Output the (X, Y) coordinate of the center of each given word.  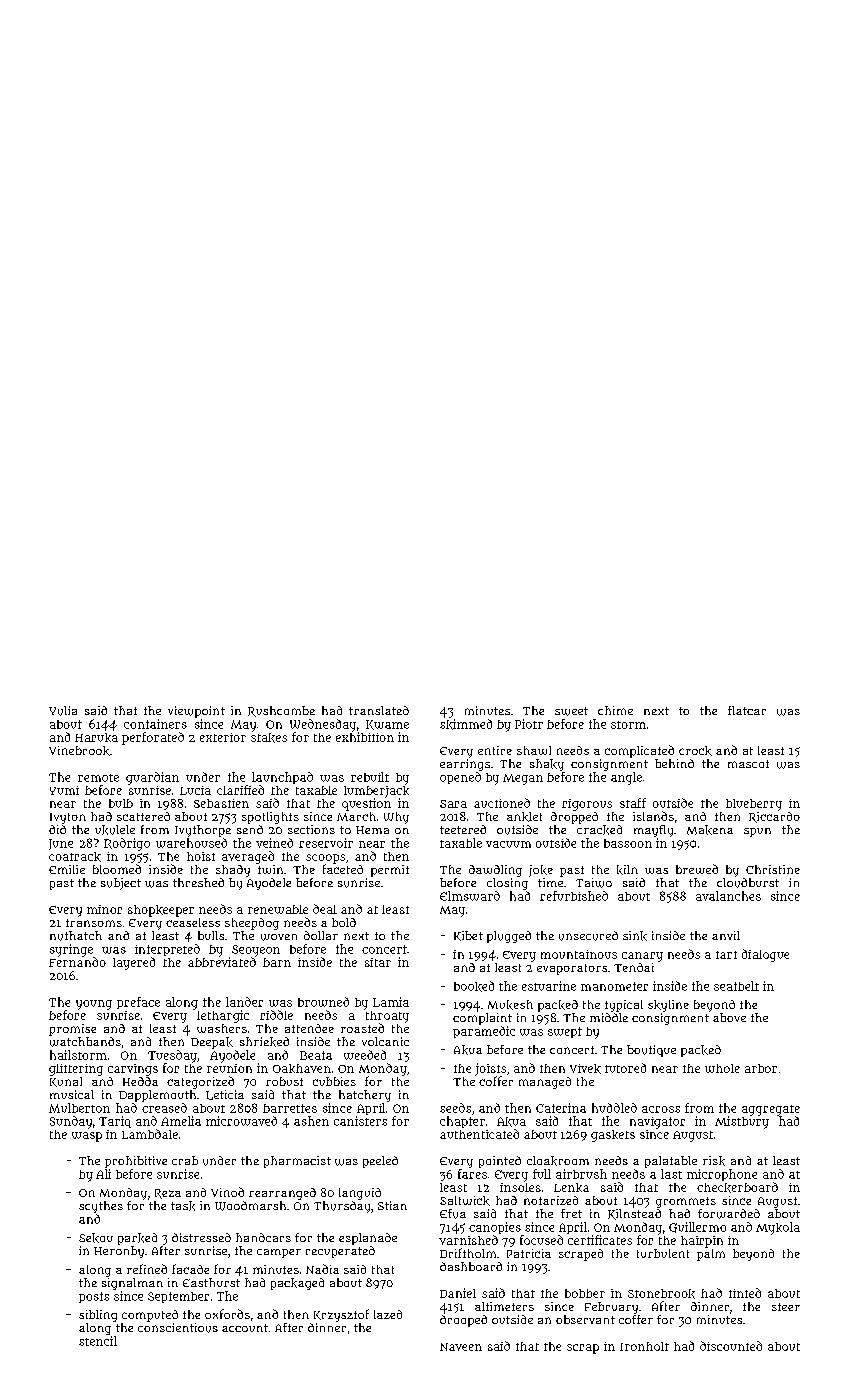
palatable (671, 1162)
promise (72, 1030)
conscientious (178, 1328)
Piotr (529, 724)
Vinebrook (79, 751)
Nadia (322, 1269)
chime (615, 710)
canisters (360, 1121)
